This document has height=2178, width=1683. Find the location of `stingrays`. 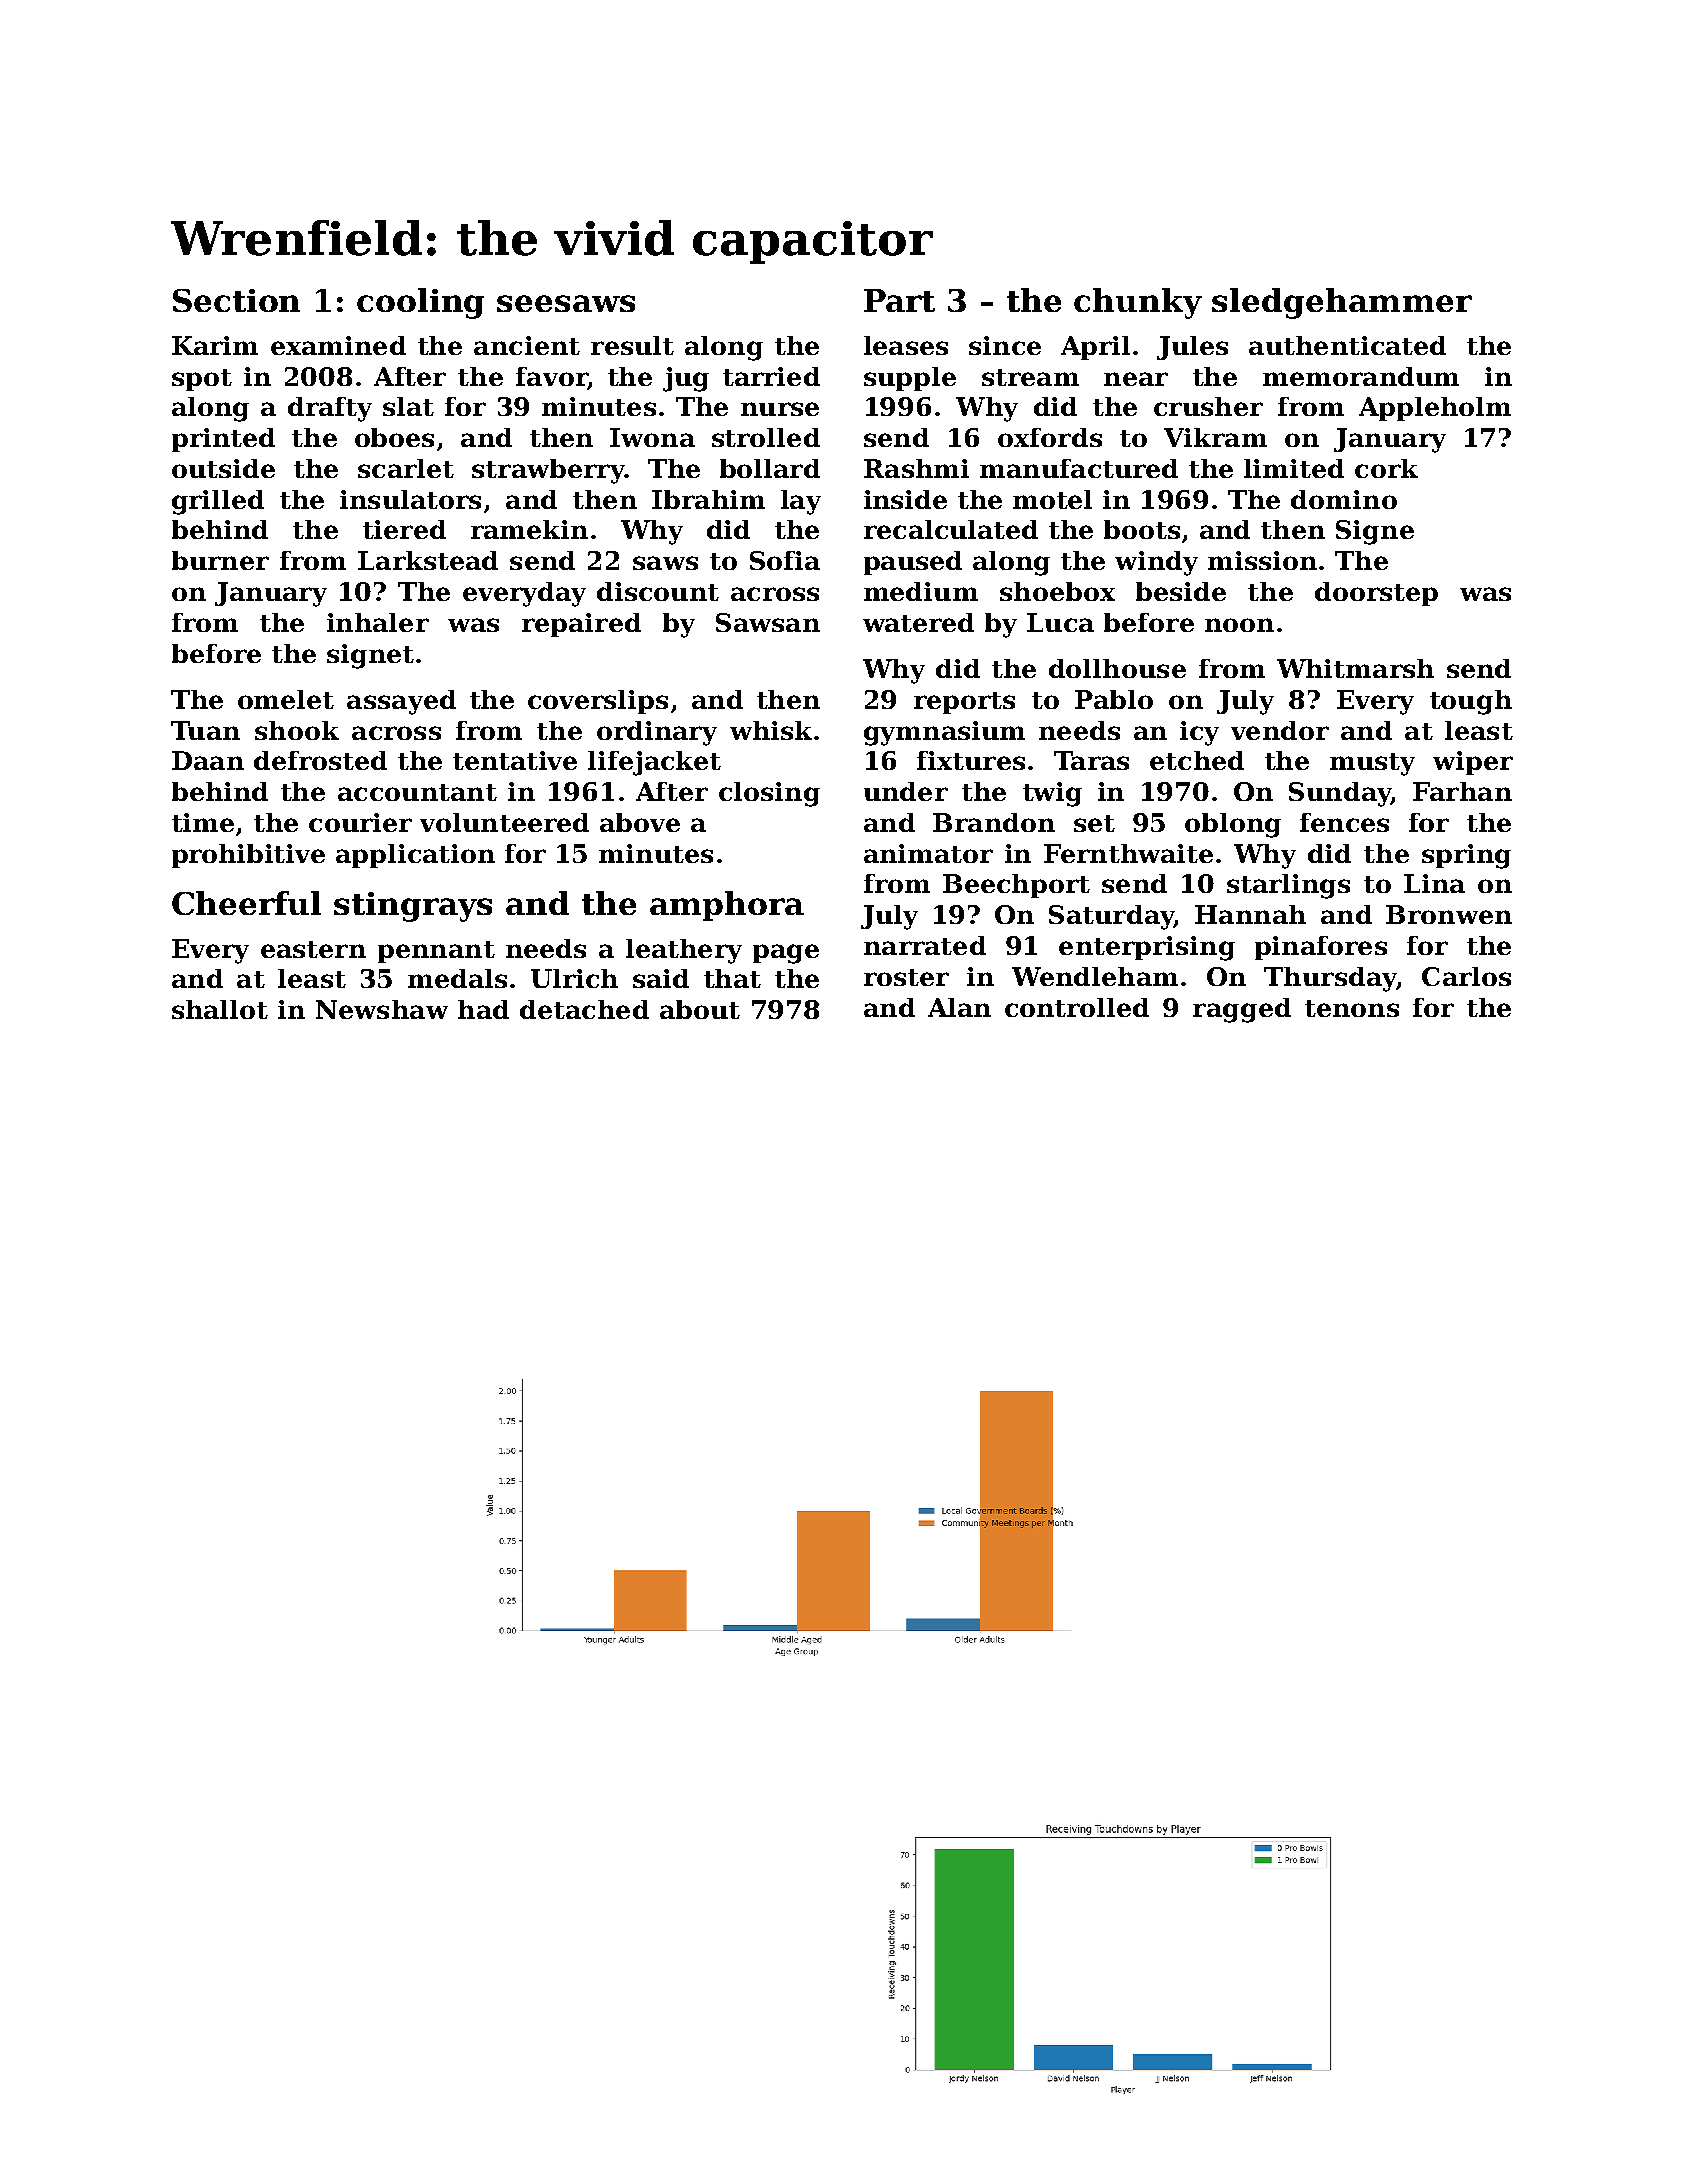

stingrays is located at coordinates (413, 907).
